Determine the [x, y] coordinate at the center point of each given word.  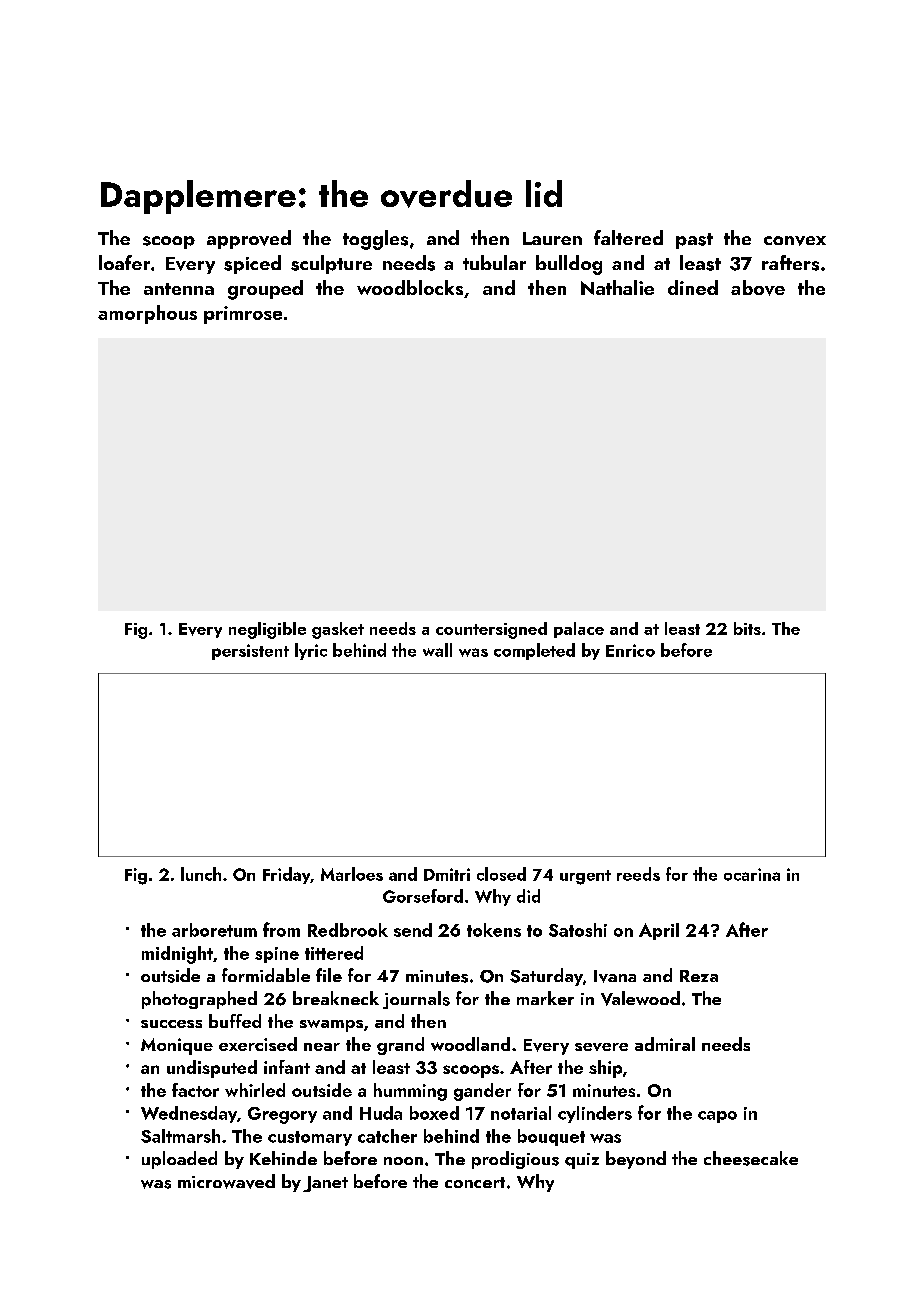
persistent [250, 652]
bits [747, 628]
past [694, 241]
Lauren [552, 238]
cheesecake [751, 1158]
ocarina [752, 874]
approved [249, 239]
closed [501, 874]
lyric [311, 651]
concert [475, 1182]
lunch [201, 874]
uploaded [179, 1160]
